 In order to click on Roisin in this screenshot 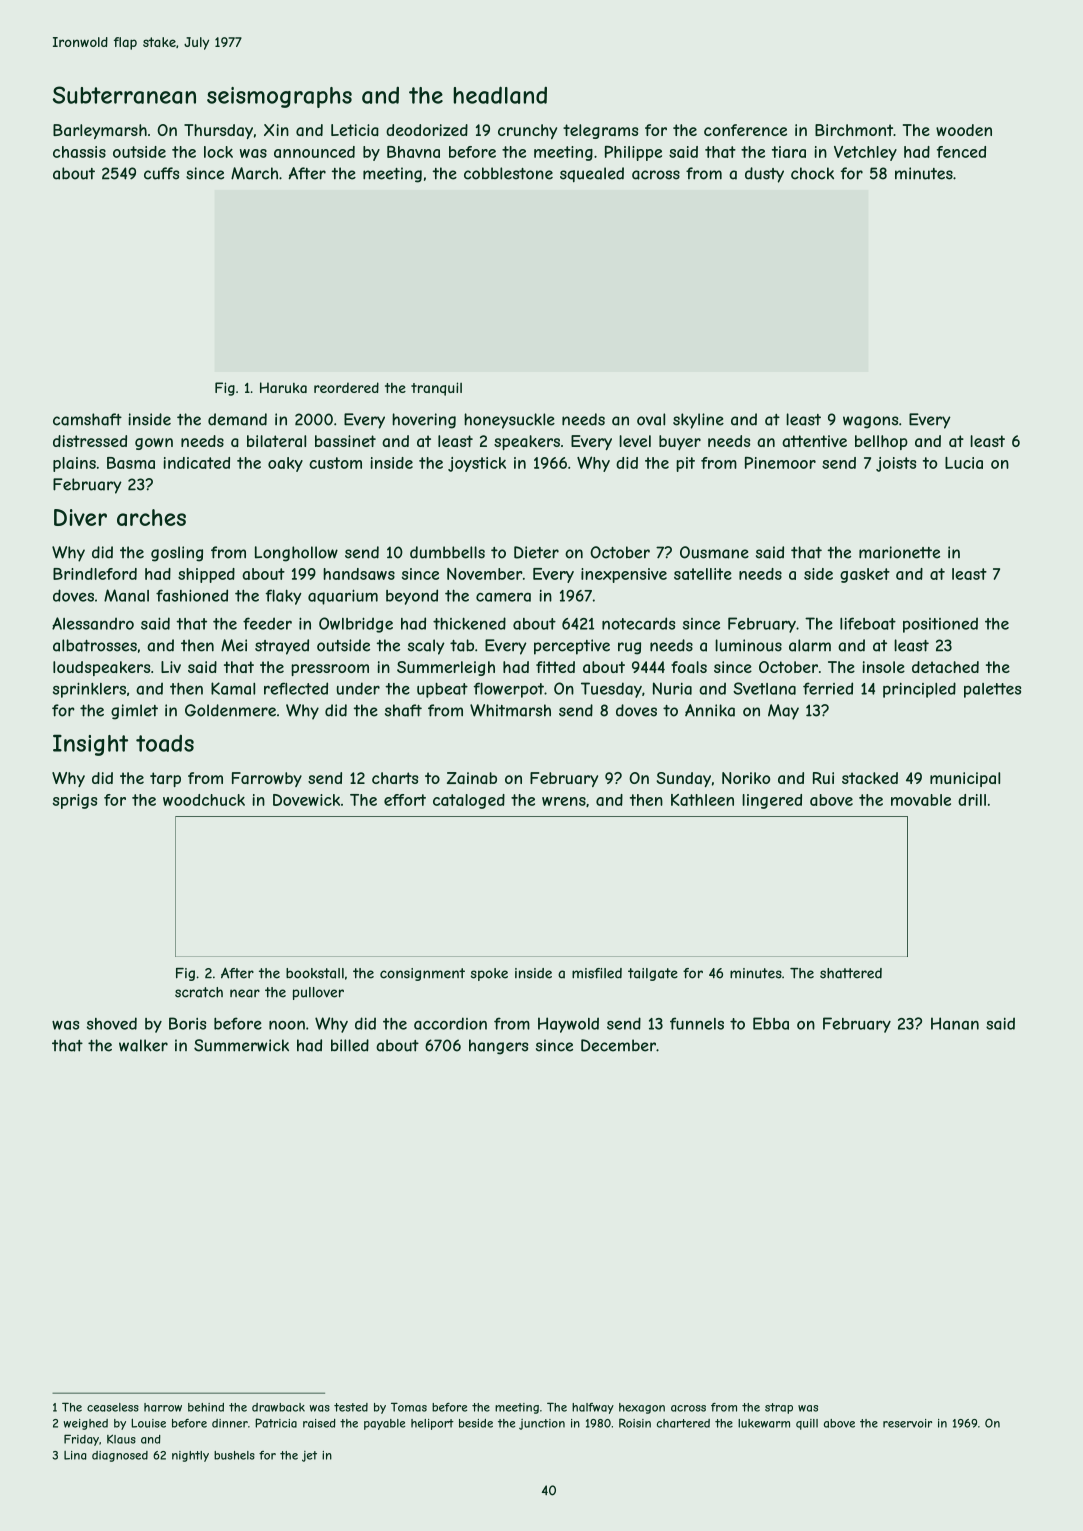, I will do `click(635, 1423)`.
